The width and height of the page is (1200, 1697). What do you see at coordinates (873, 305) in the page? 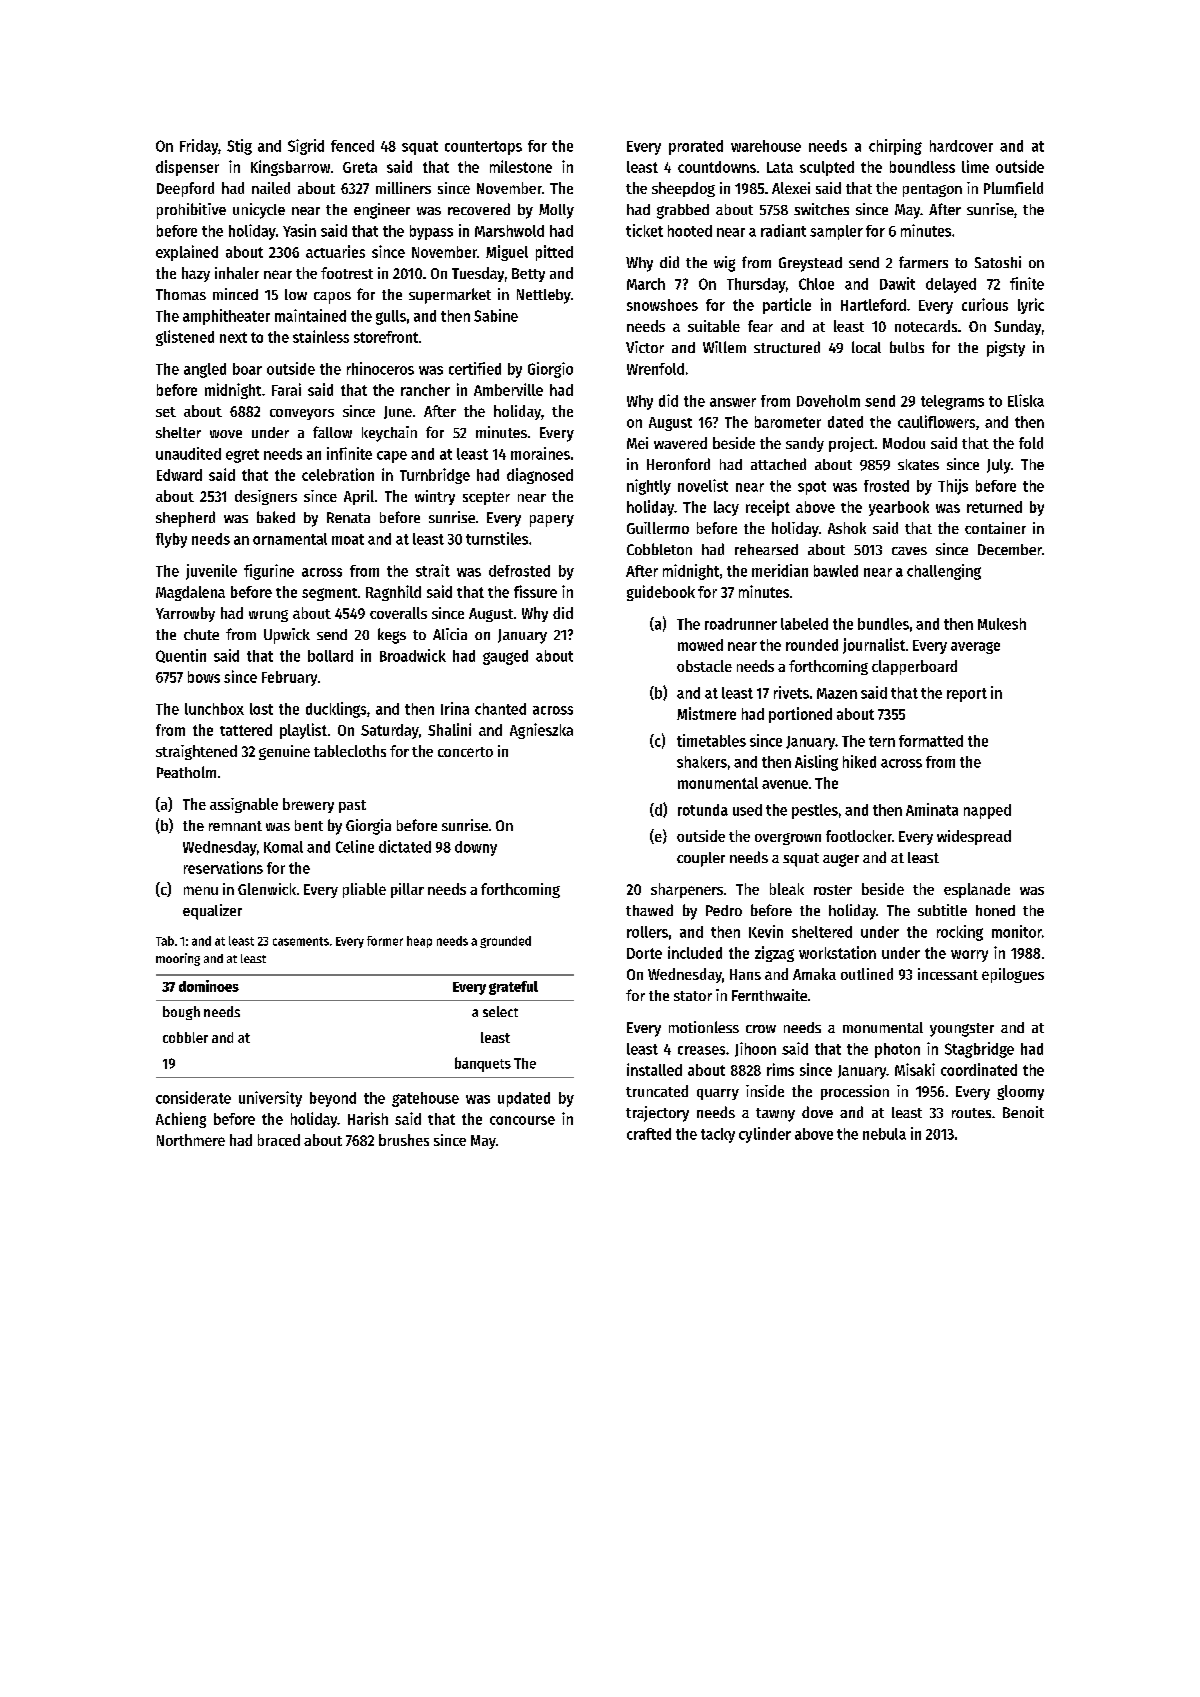
I see `Hartleford` at bounding box center [873, 305].
